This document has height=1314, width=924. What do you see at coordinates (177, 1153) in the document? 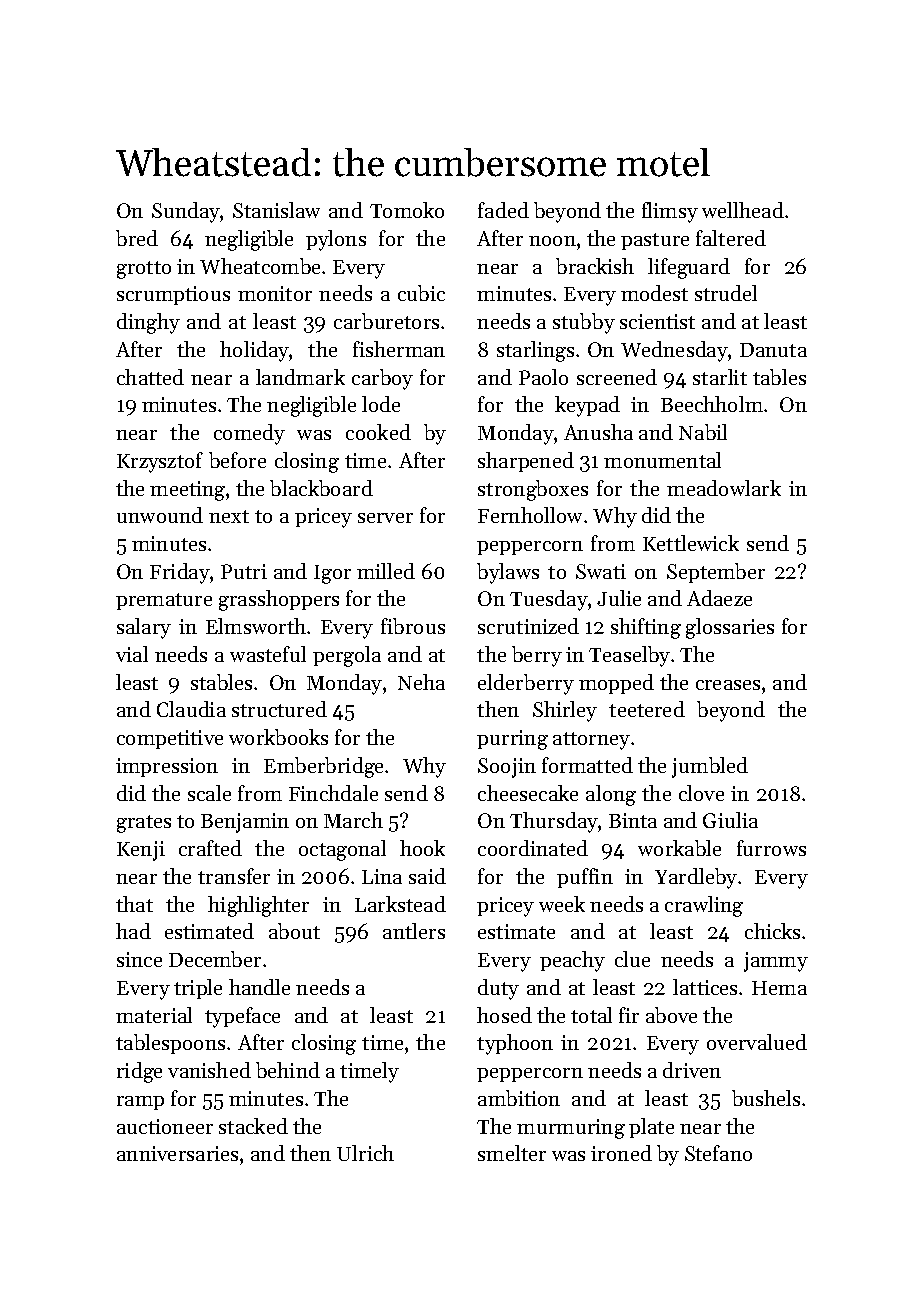
I see `anniversaries` at bounding box center [177, 1153].
